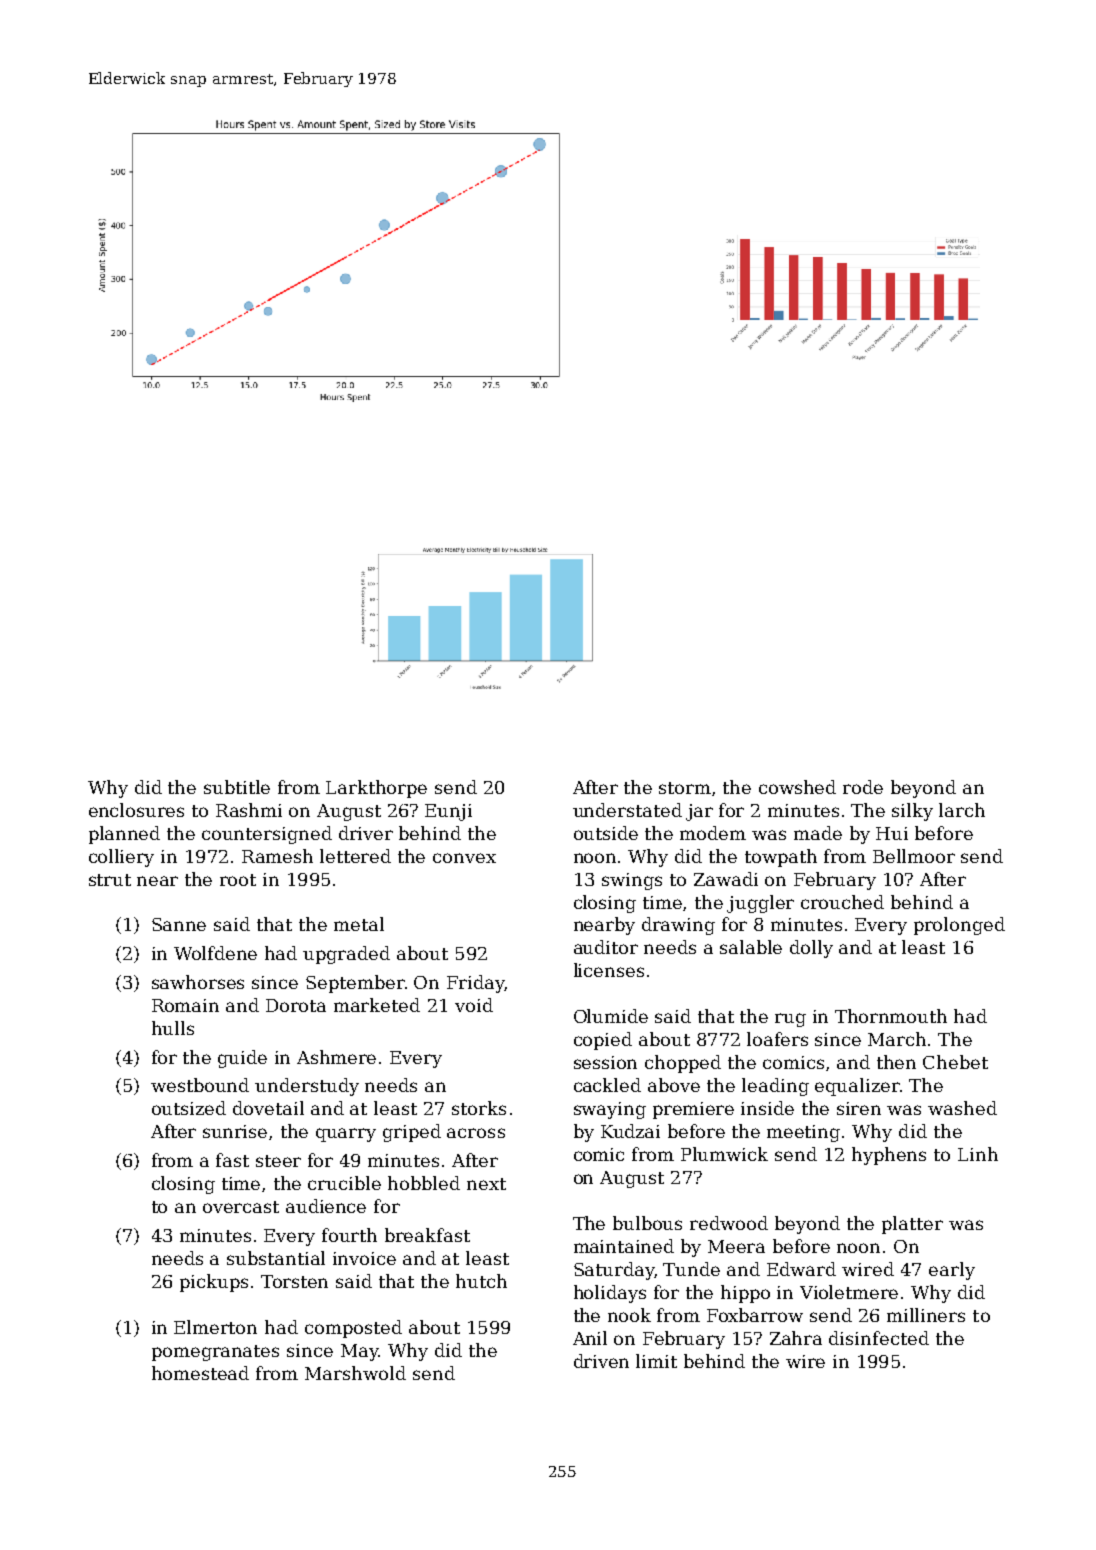 The width and height of the screenshot is (1096, 1550). What do you see at coordinates (630, 1131) in the screenshot?
I see `Kudzai` at bounding box center [630, 1131].
